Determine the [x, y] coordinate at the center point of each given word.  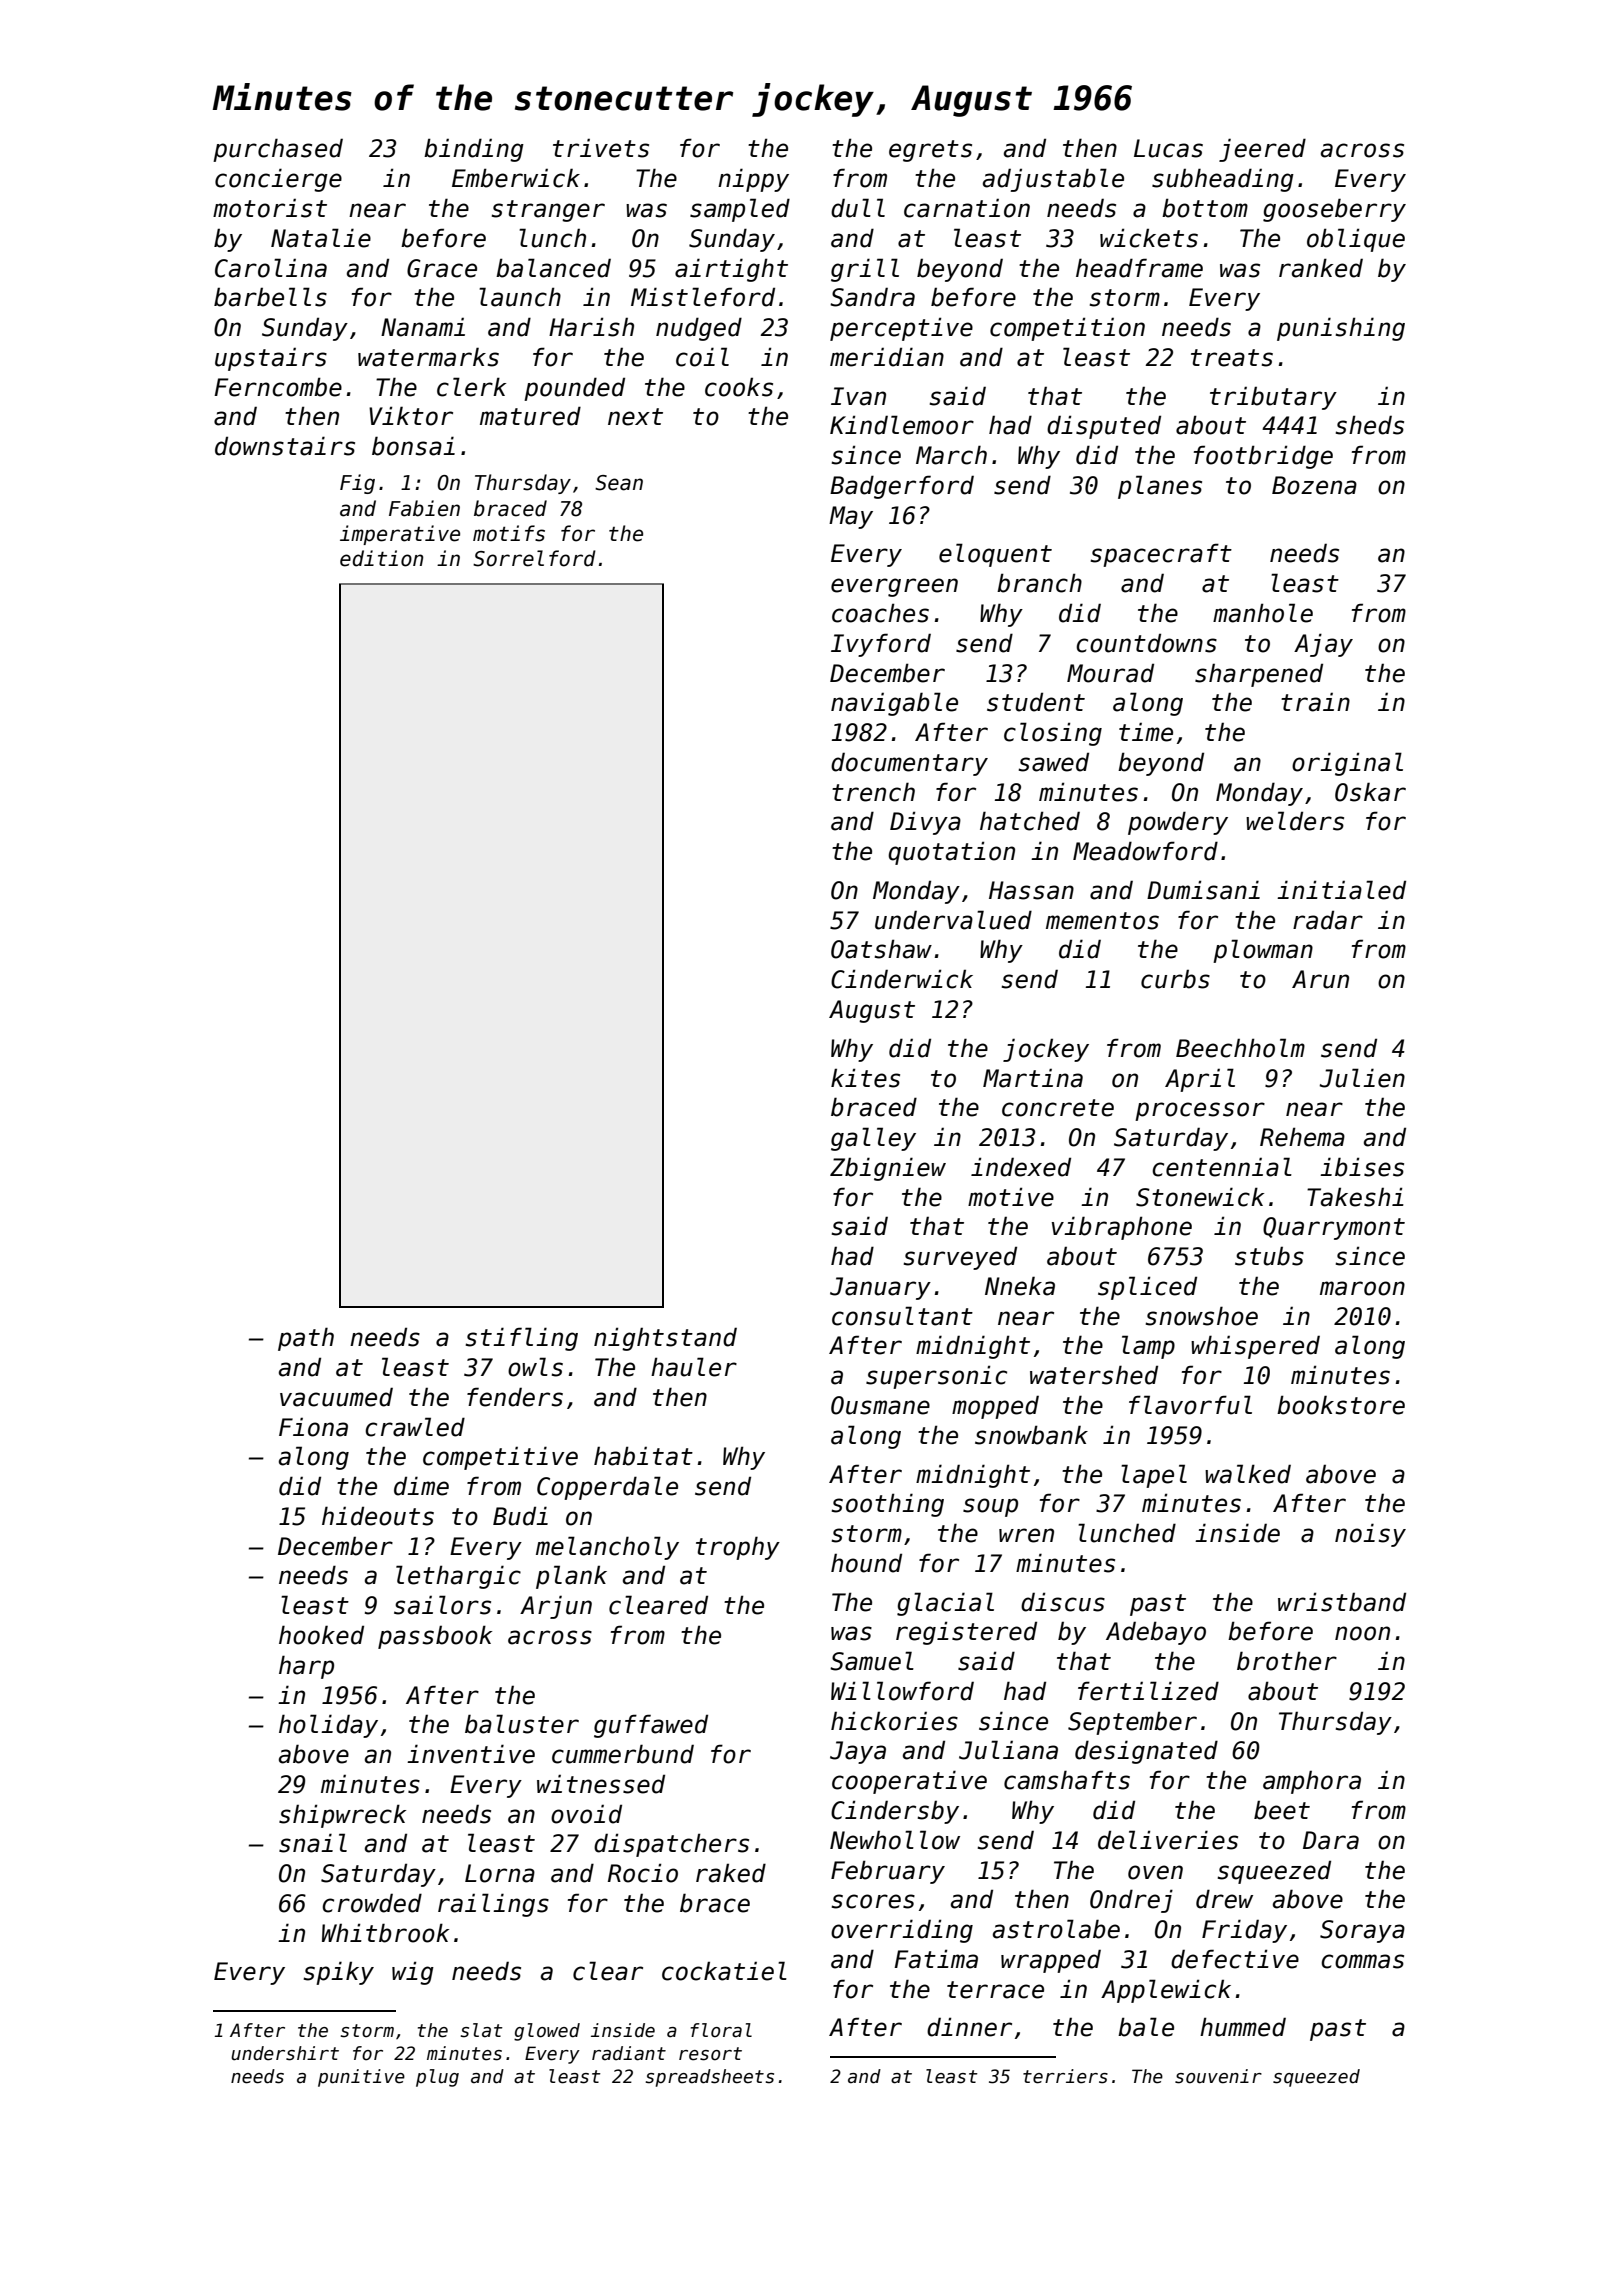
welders [1295, 821]
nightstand [665, 1339]
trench [873, 792]
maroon [1362, 1288]
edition [381, 558]
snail [313, 1843]
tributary [1273, 398]
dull [858, 208]
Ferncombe [278, 387]
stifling [522, 1339]
